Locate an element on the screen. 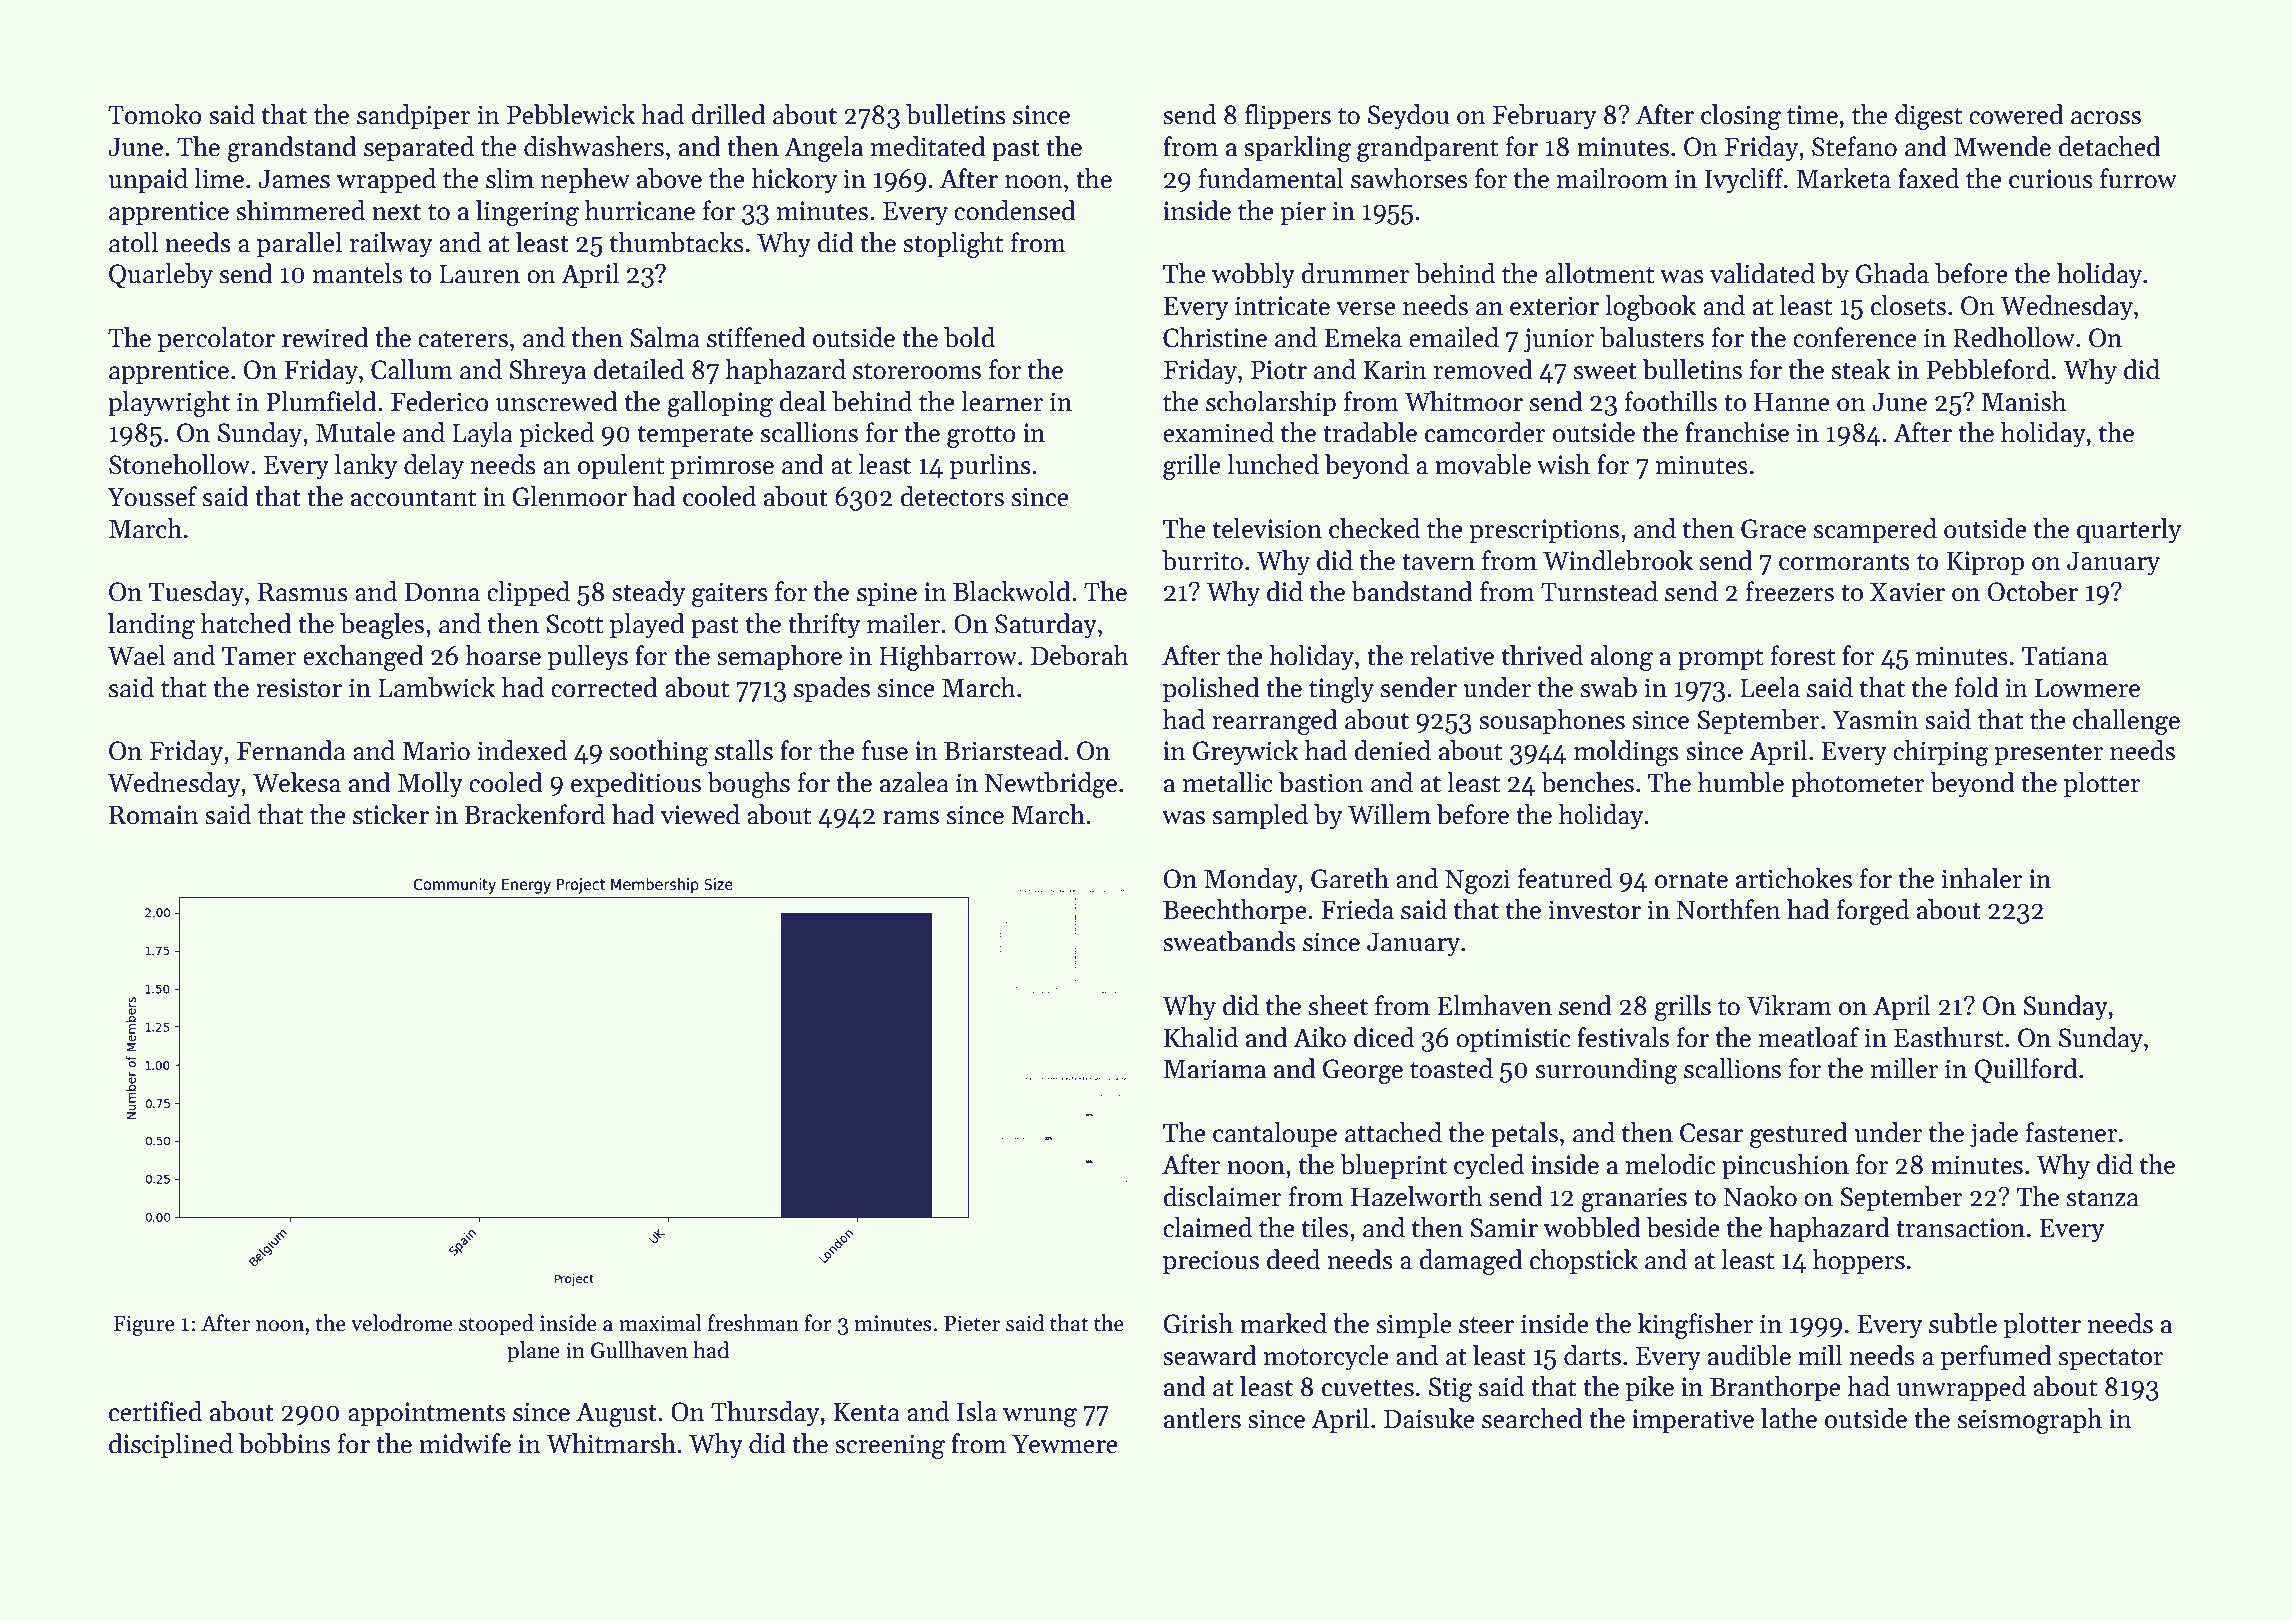 This screenshot has width=2292, height=1620. Ghada is located at coordinates (1892, 273).
